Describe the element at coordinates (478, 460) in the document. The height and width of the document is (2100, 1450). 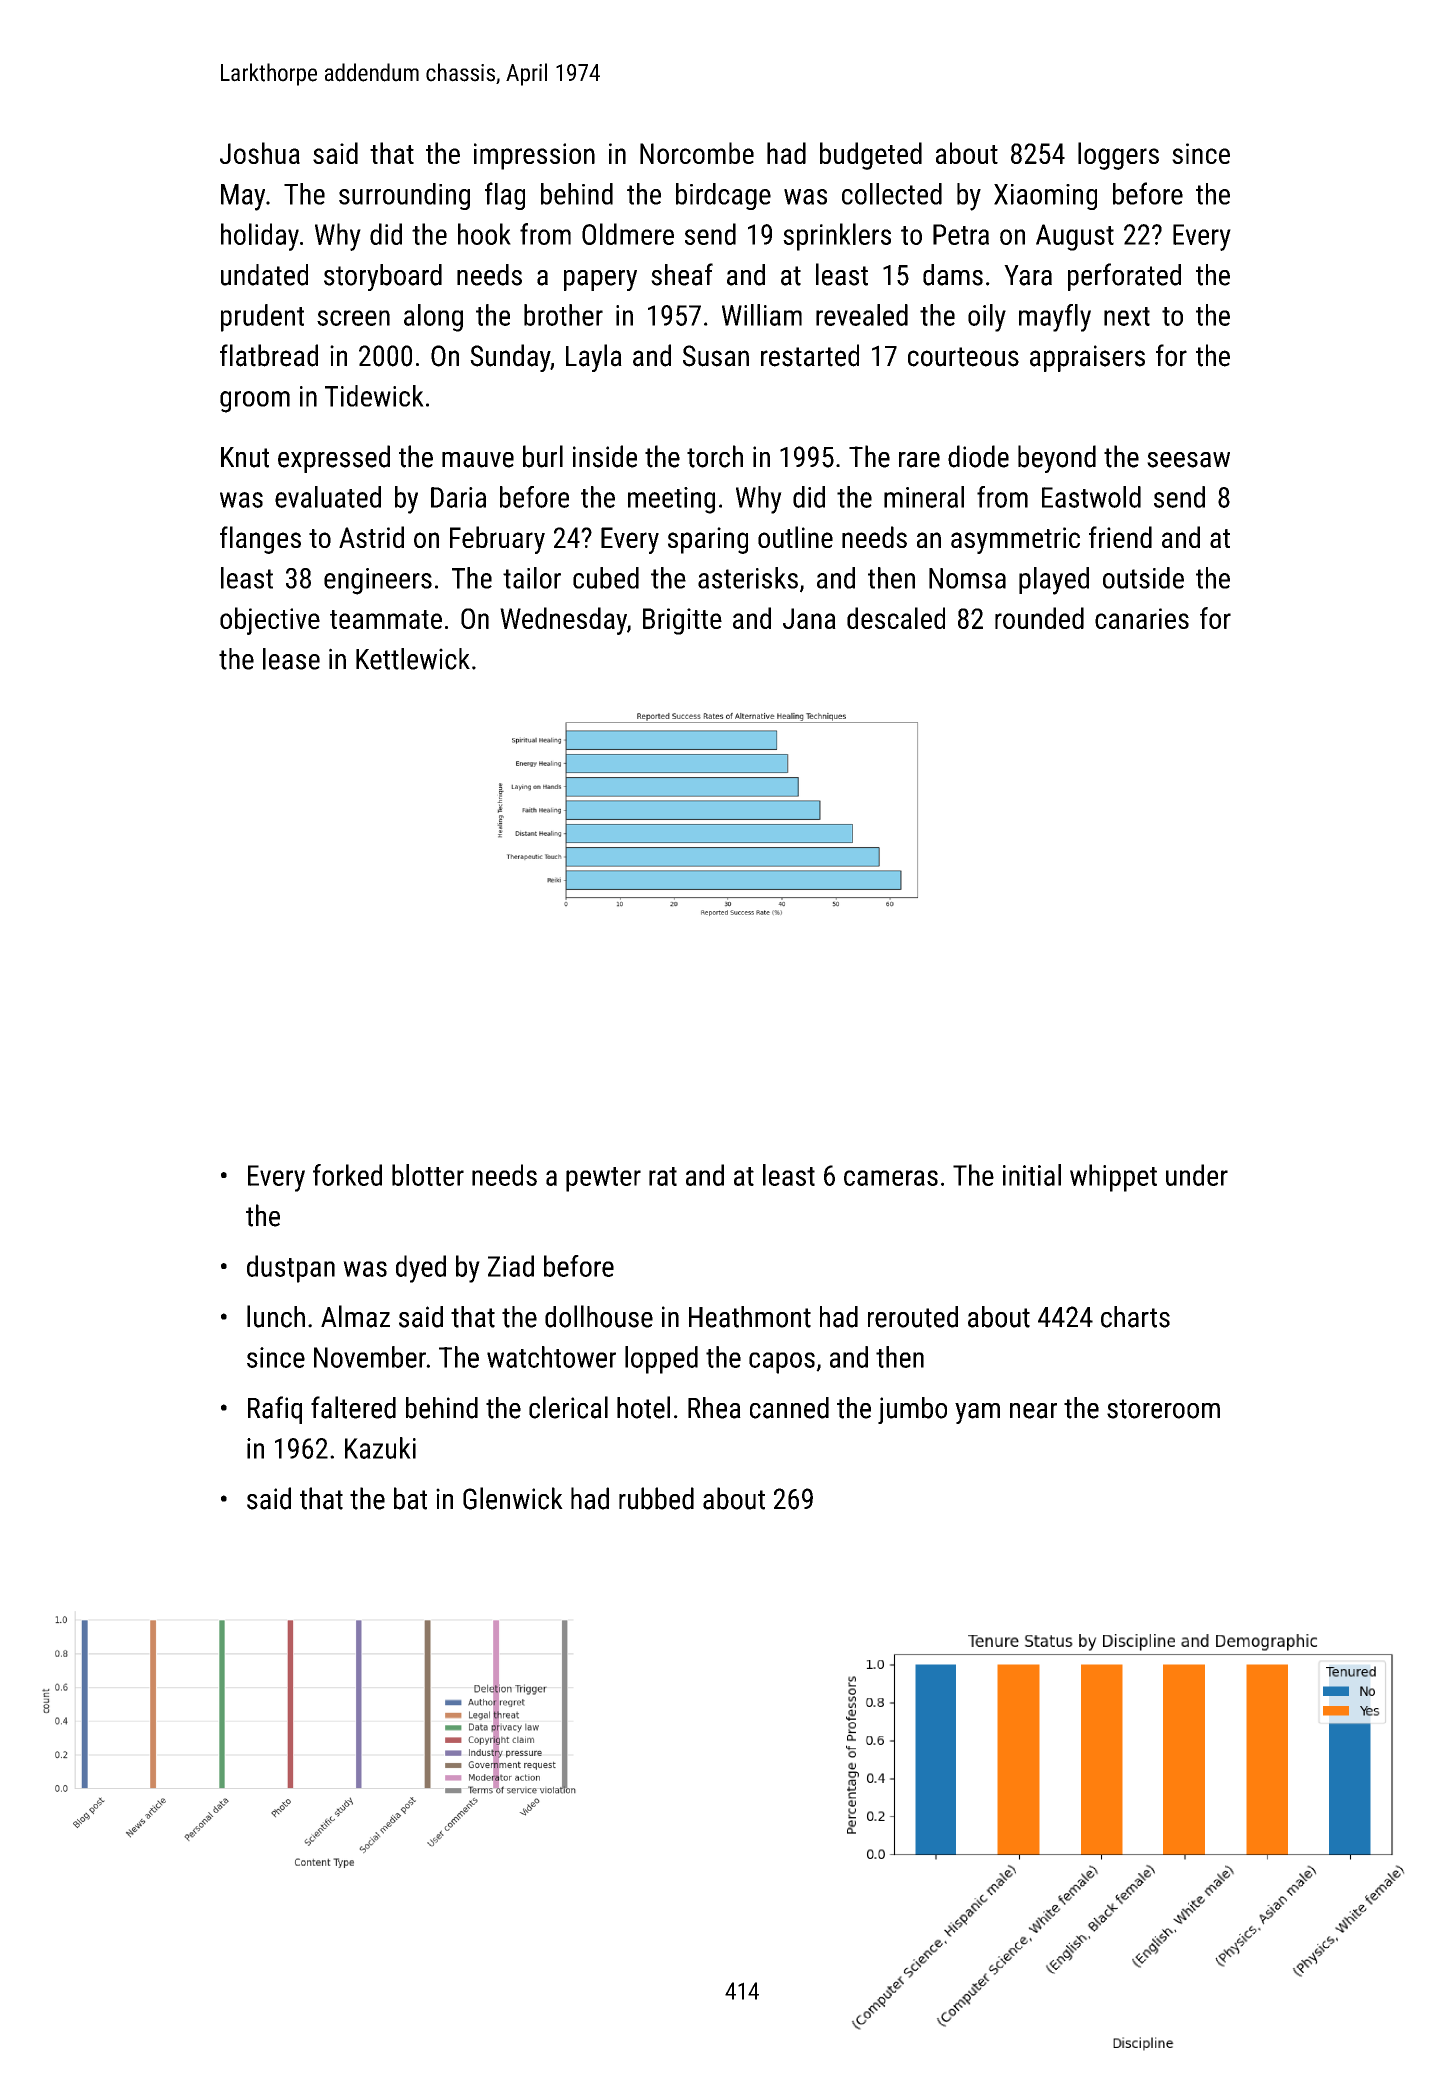
I see `mauve` at that location.
